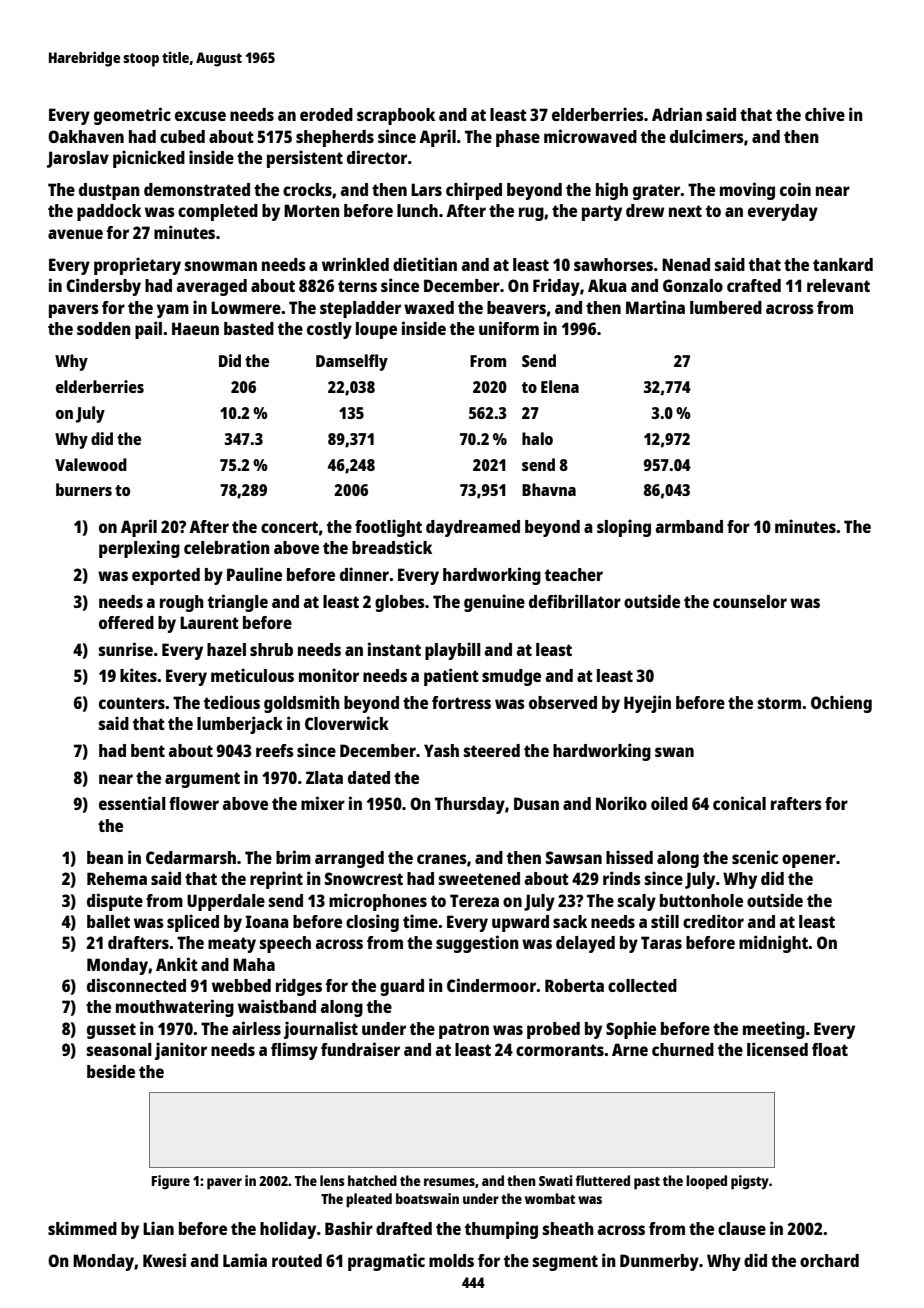 This page has height=1308, width=924. I want to click on thumping, so click(501, 1230).
